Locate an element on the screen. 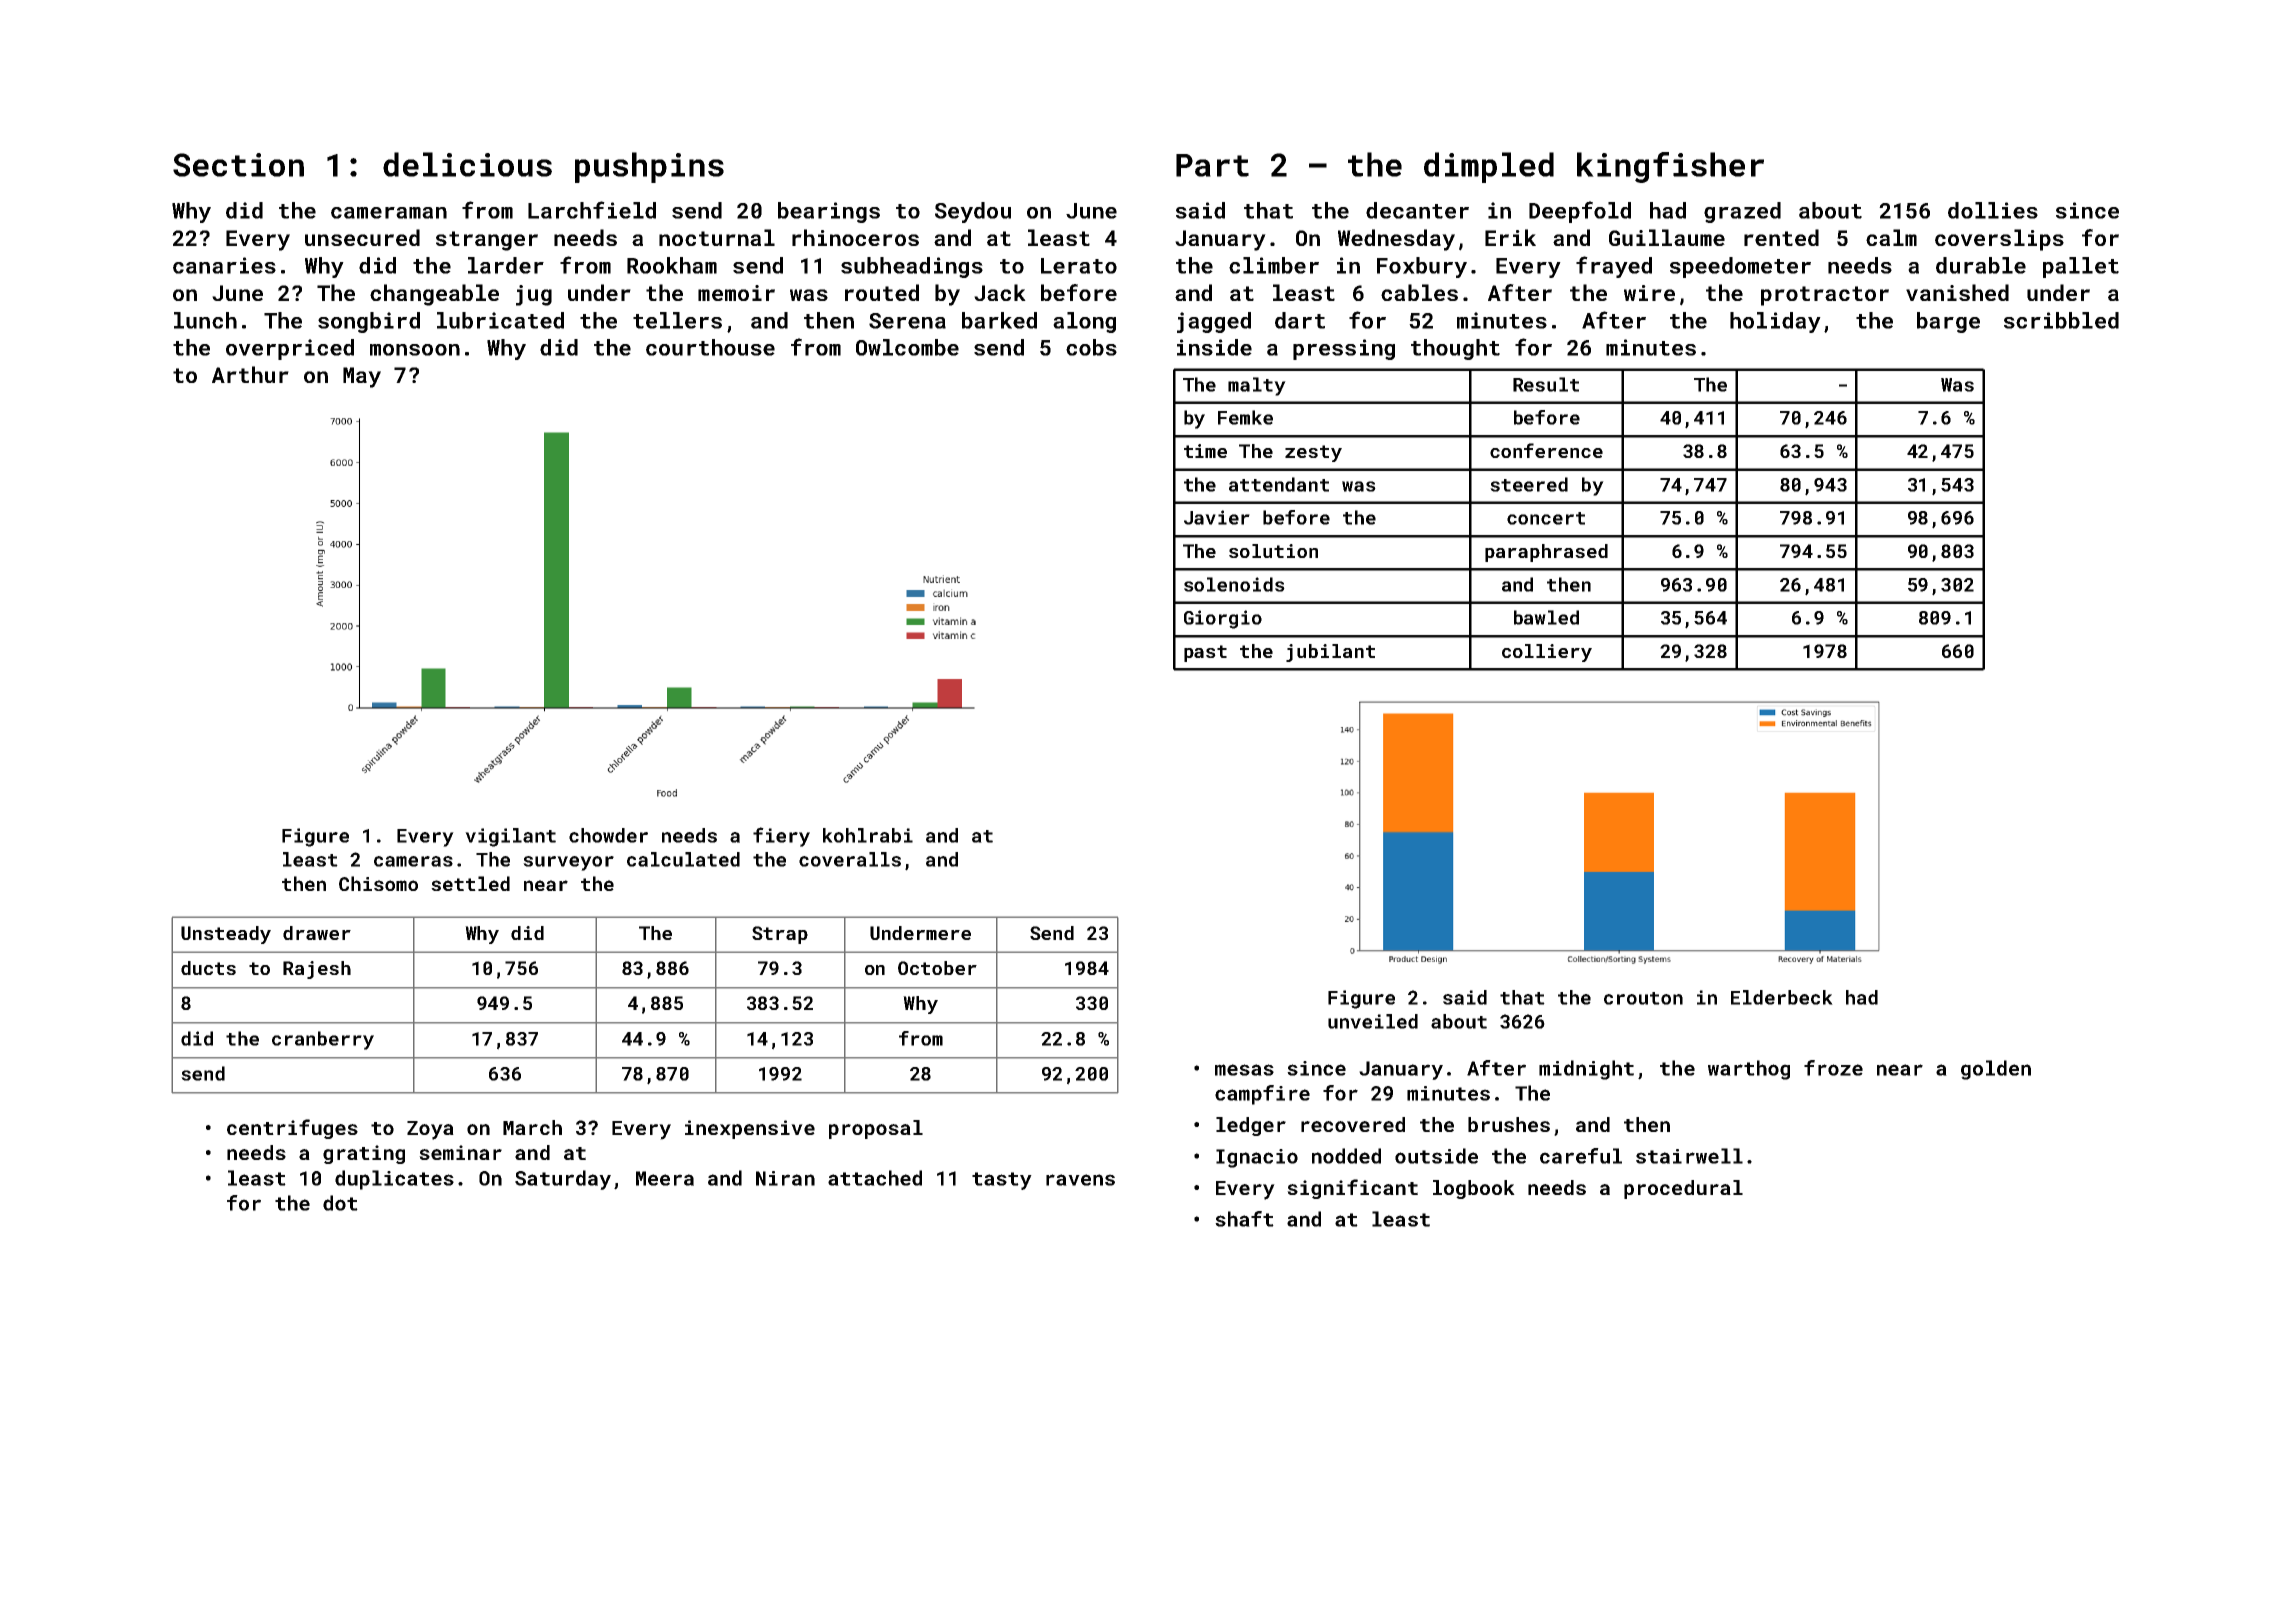 The height and width of the screenshot is (1620, 2292). crouton is located at coordinates (1643, 998).
